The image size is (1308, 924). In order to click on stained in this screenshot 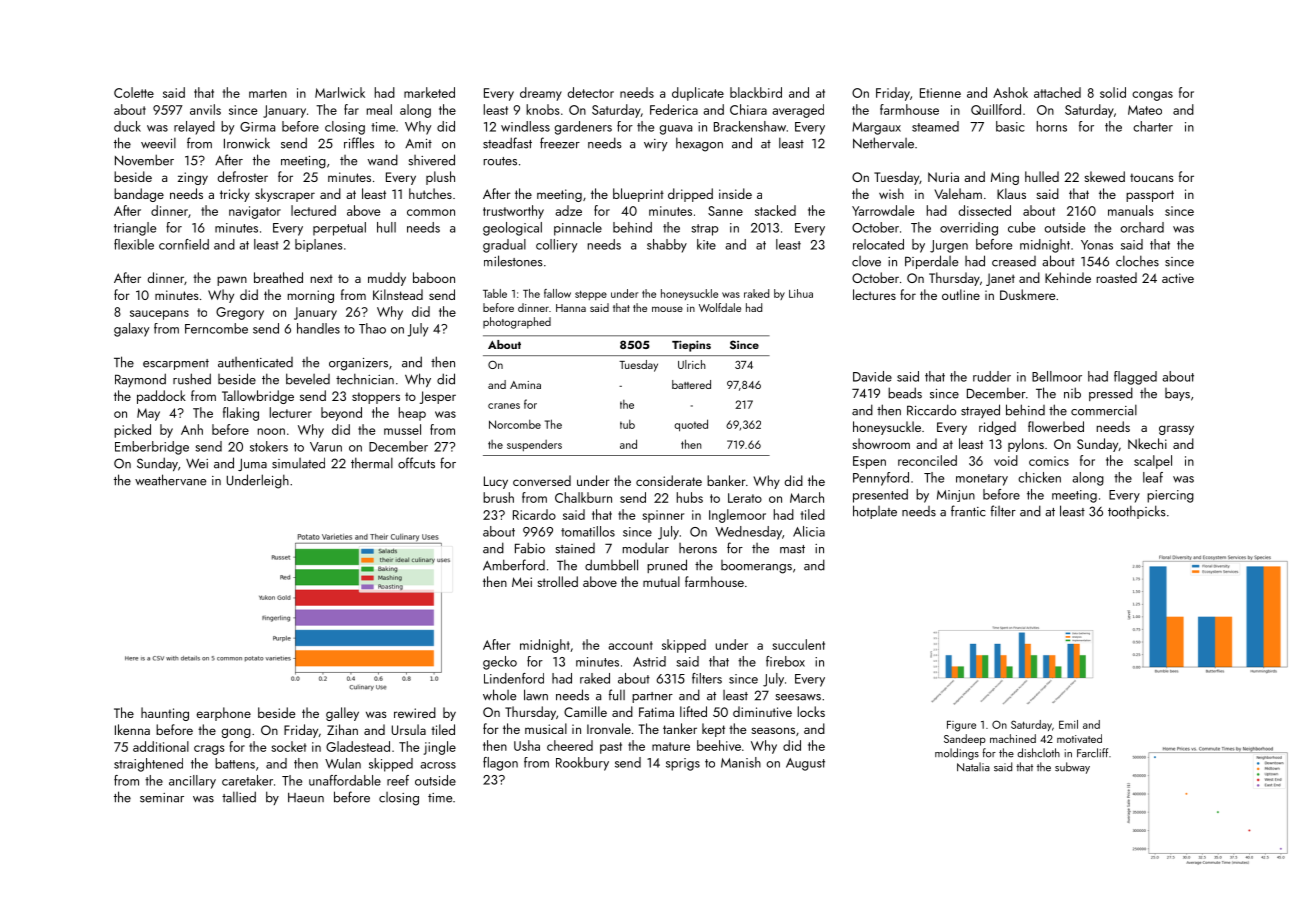, I will do `click(575, 548)`.
